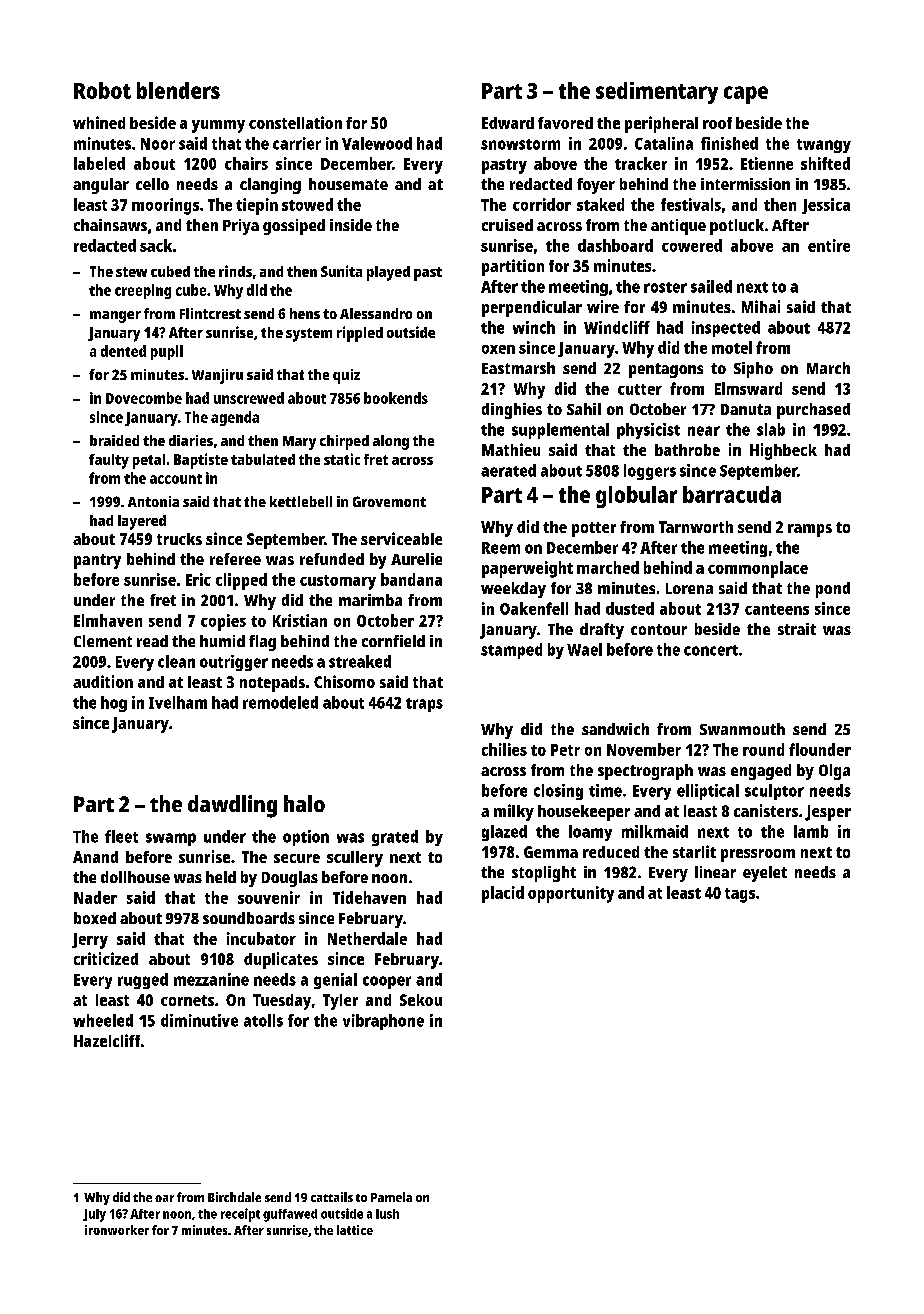  I want to click on Robot, so click(102, 90).
